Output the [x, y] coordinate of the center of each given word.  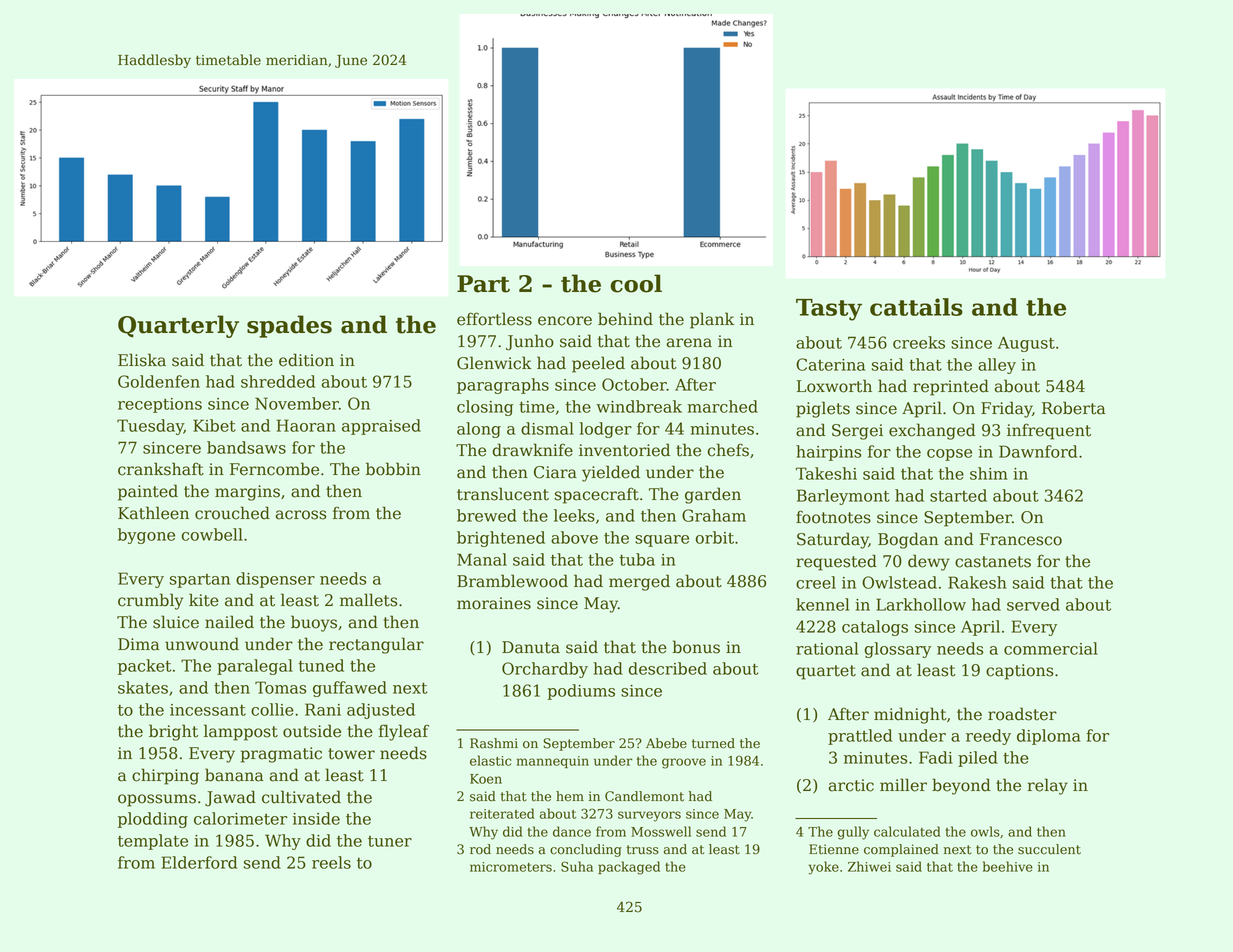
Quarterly [178, 326]
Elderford [199, 862]
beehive [1008, 866]
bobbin [393, 469]
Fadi [936, 757]
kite [204, 600]
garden [713, 495]
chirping [165, 776]
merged [639, 582]
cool [636, 283]
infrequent [1049, 431]
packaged [629, 868]
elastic [490, 760]
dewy [929, 562]
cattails [916, 307]
